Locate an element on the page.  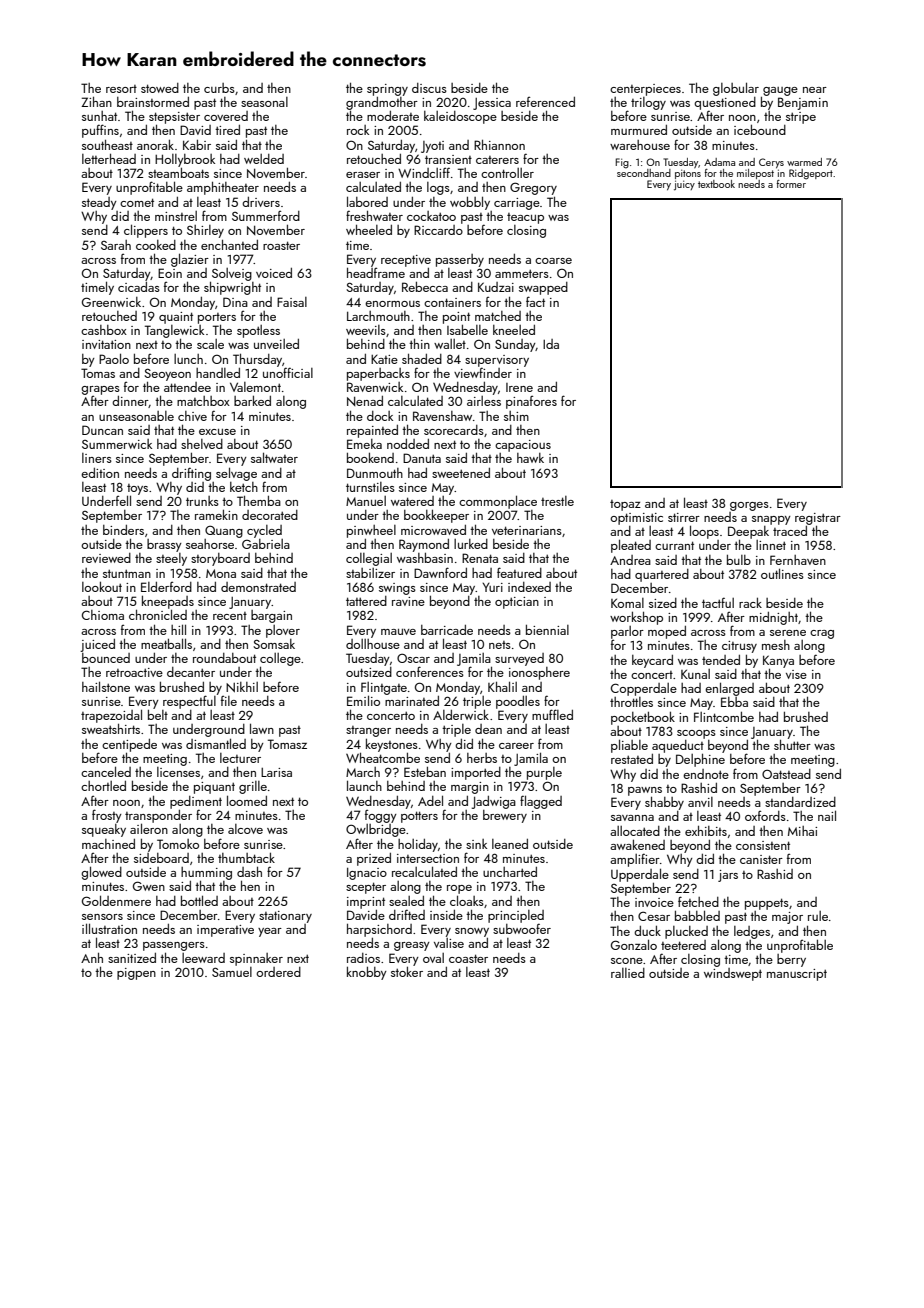
Greenwick is located at coordinates (111, 302).
